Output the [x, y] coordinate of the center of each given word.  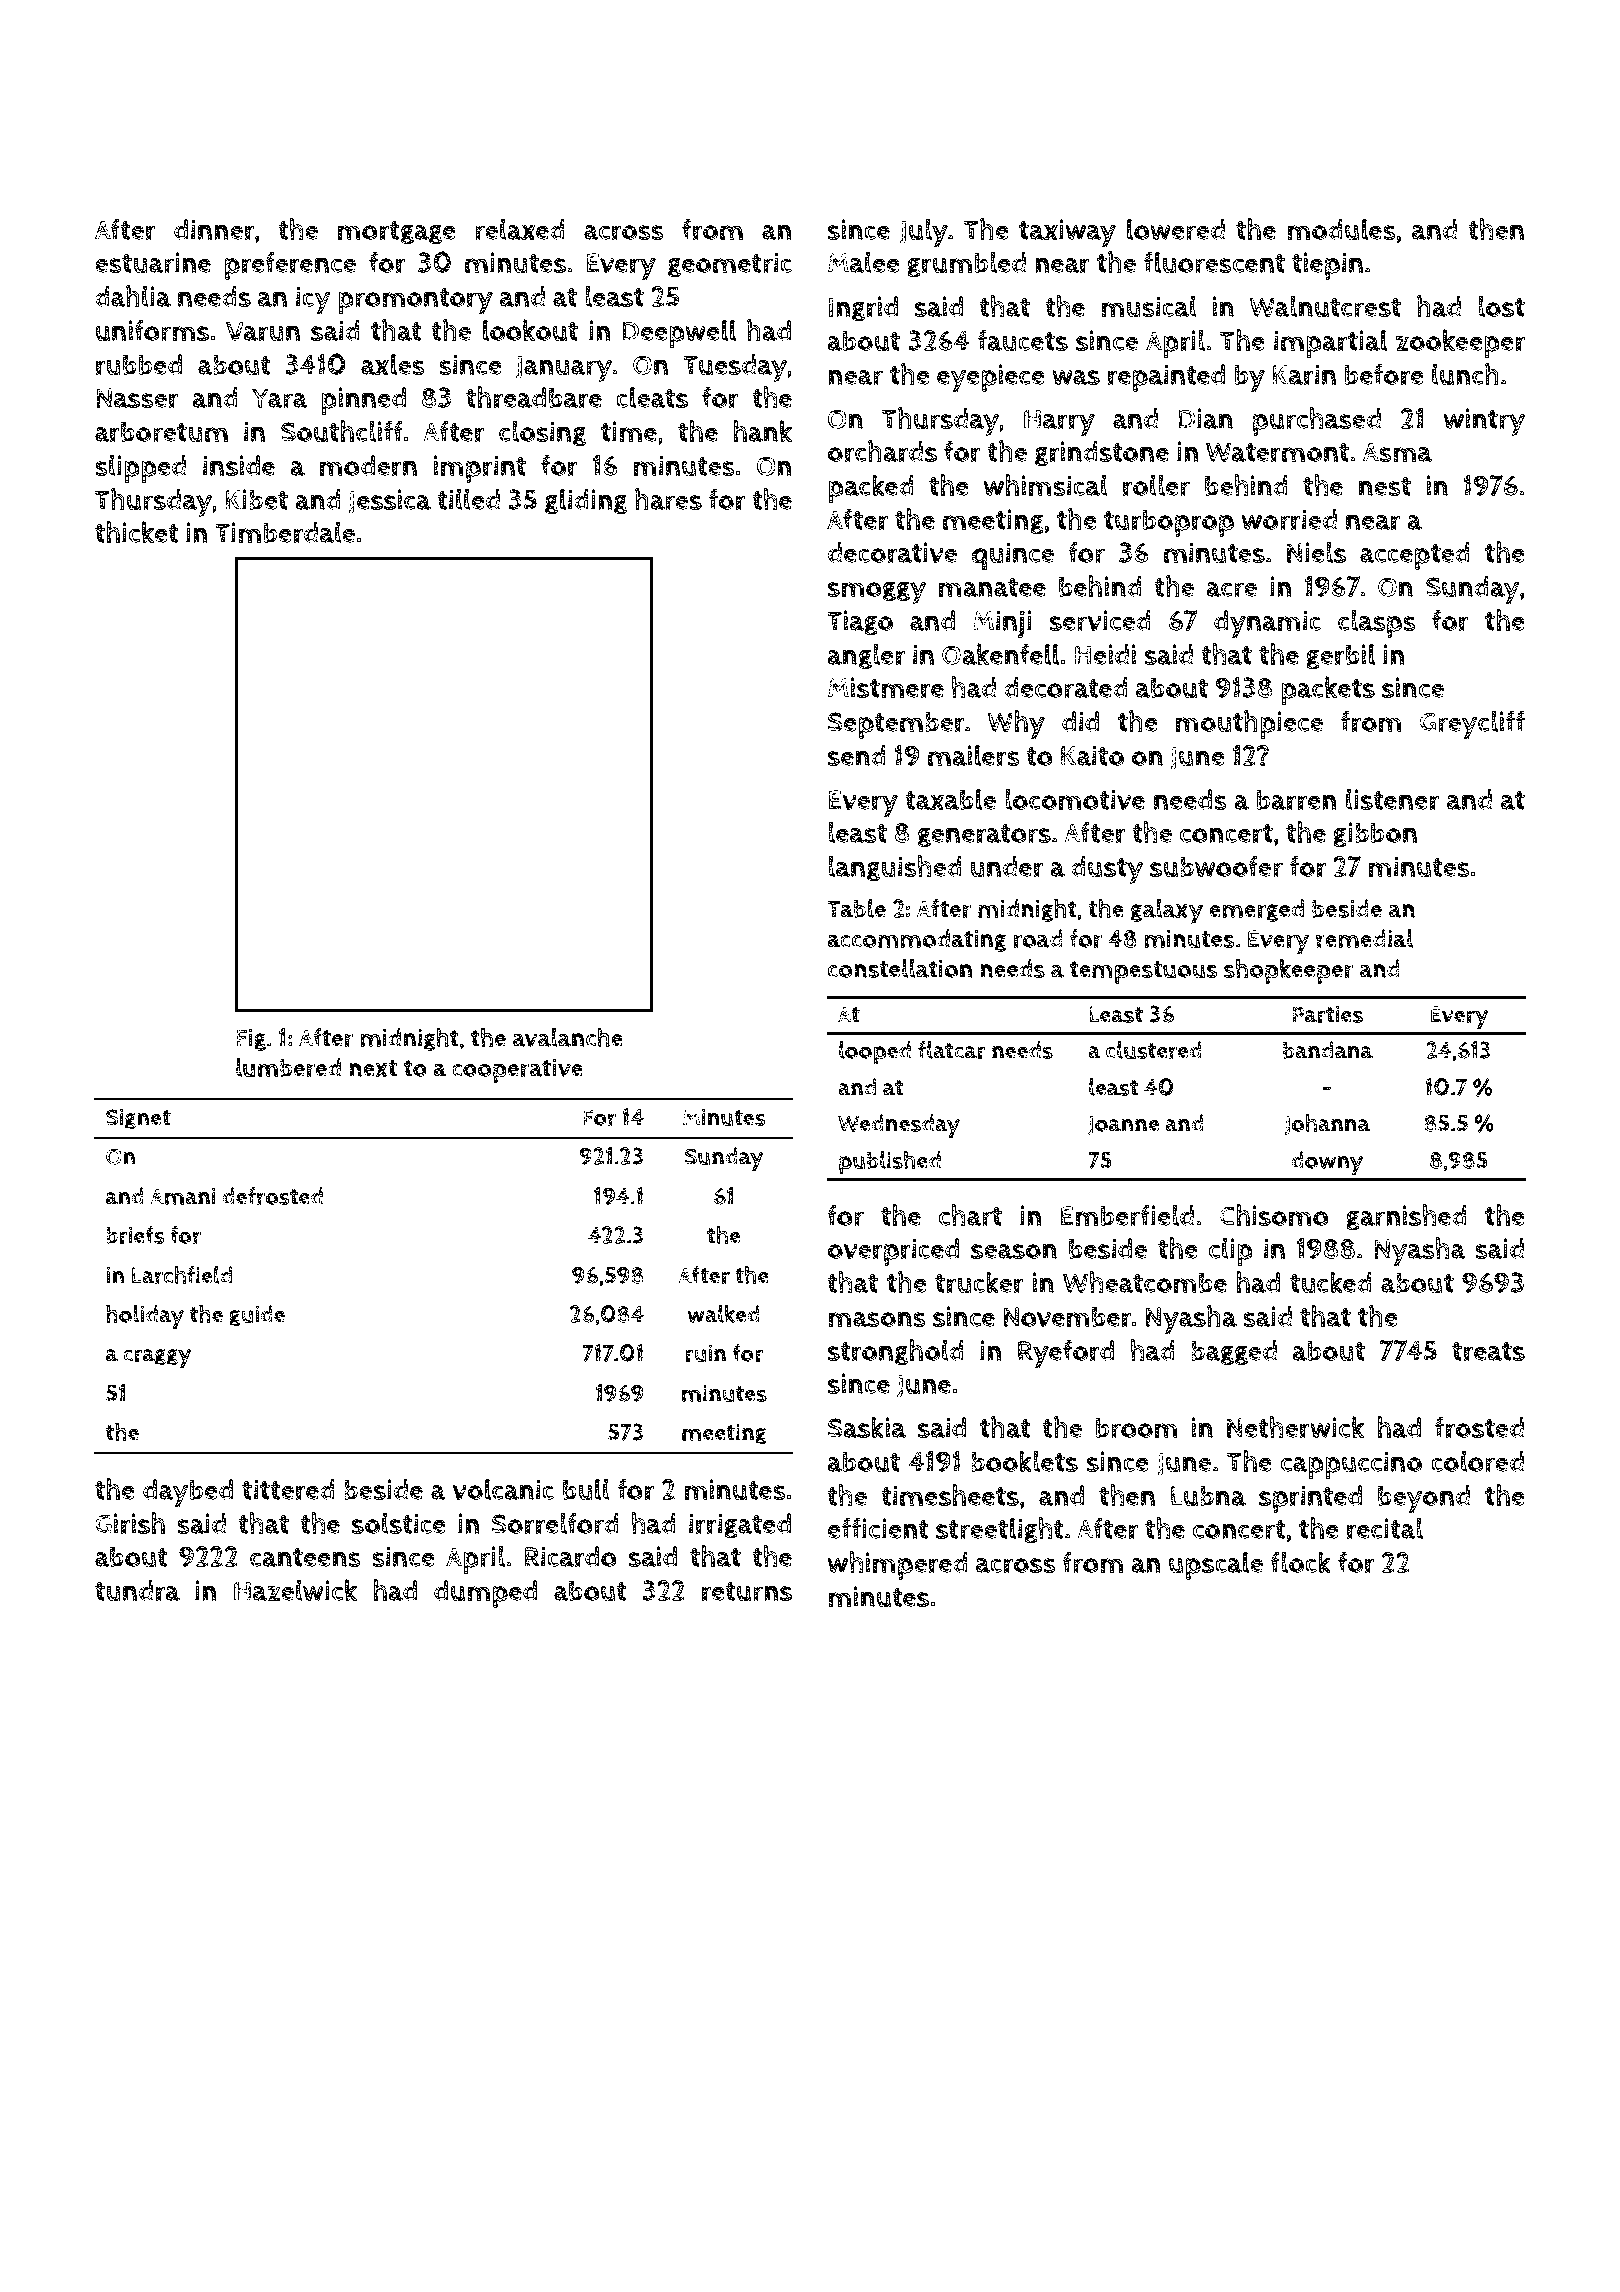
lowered [1176, 229]
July [924, 233]
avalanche [568, 1037]
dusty [1107, 870]
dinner [214, 230]
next [373, 1068]
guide [257, 1316]
